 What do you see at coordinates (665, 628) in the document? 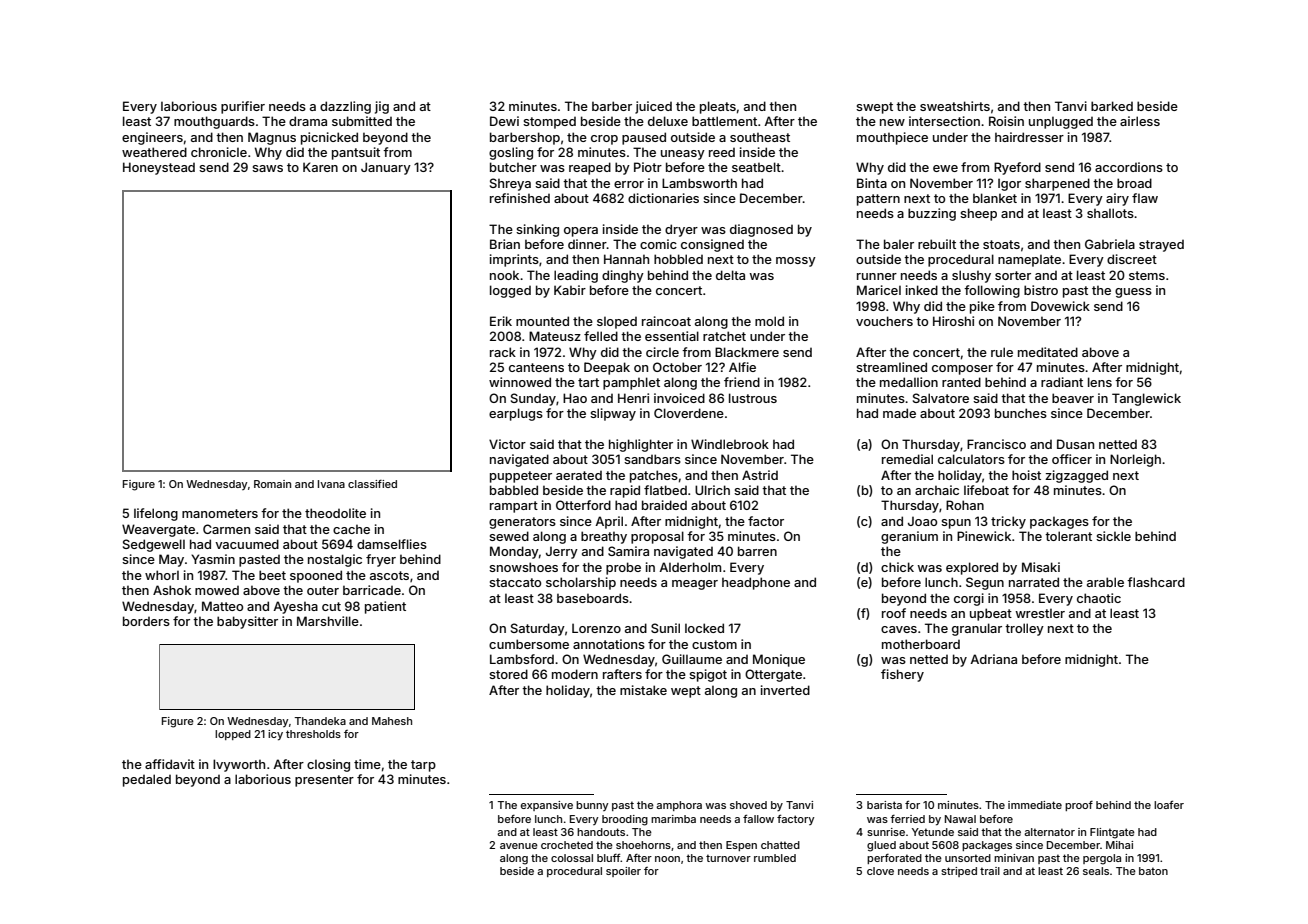
I see `Sunil` at bounding box center [665, 628].
